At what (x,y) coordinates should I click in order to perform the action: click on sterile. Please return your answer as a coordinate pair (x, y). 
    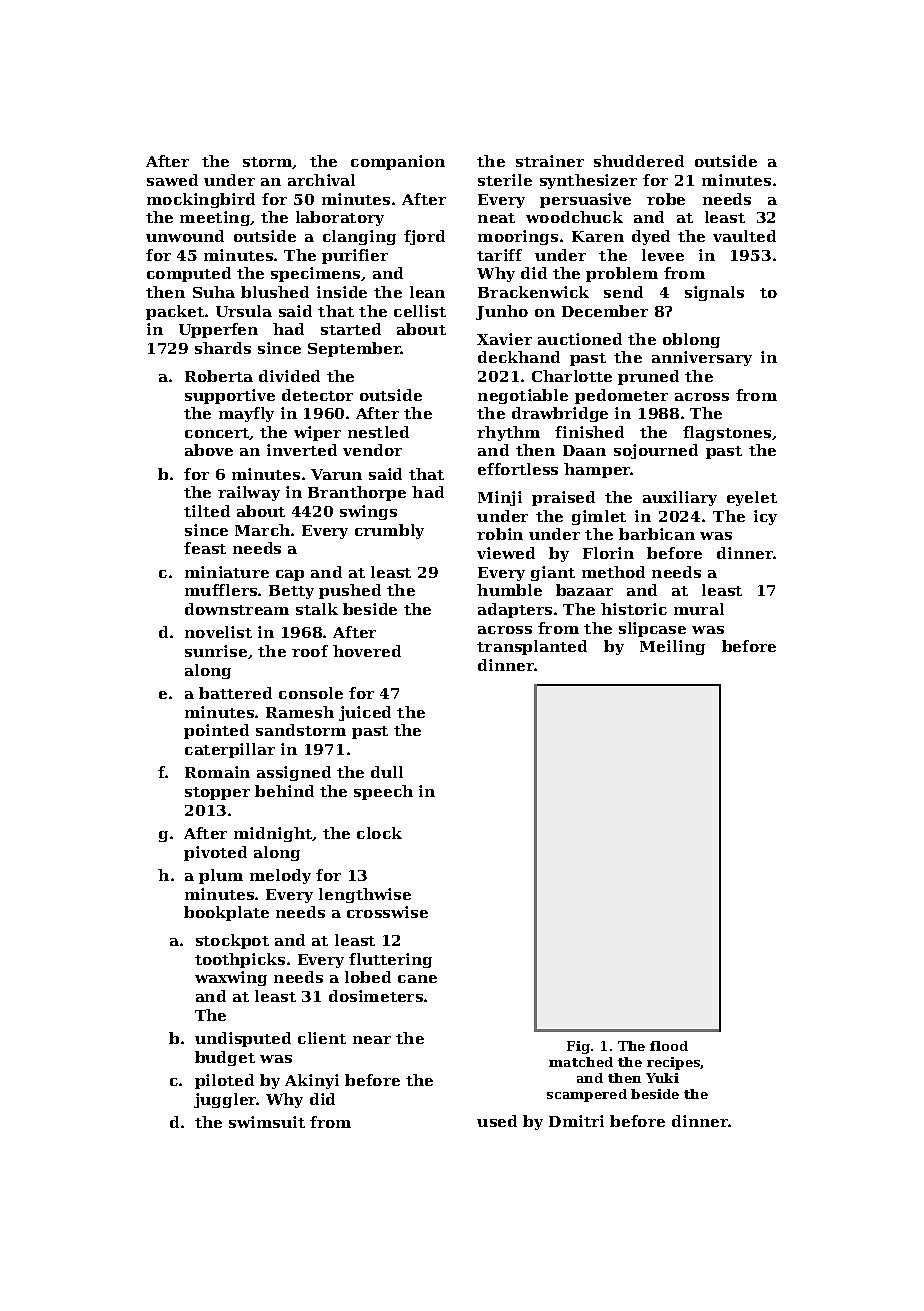
    Looking at the image, I should click on (505, 180).
